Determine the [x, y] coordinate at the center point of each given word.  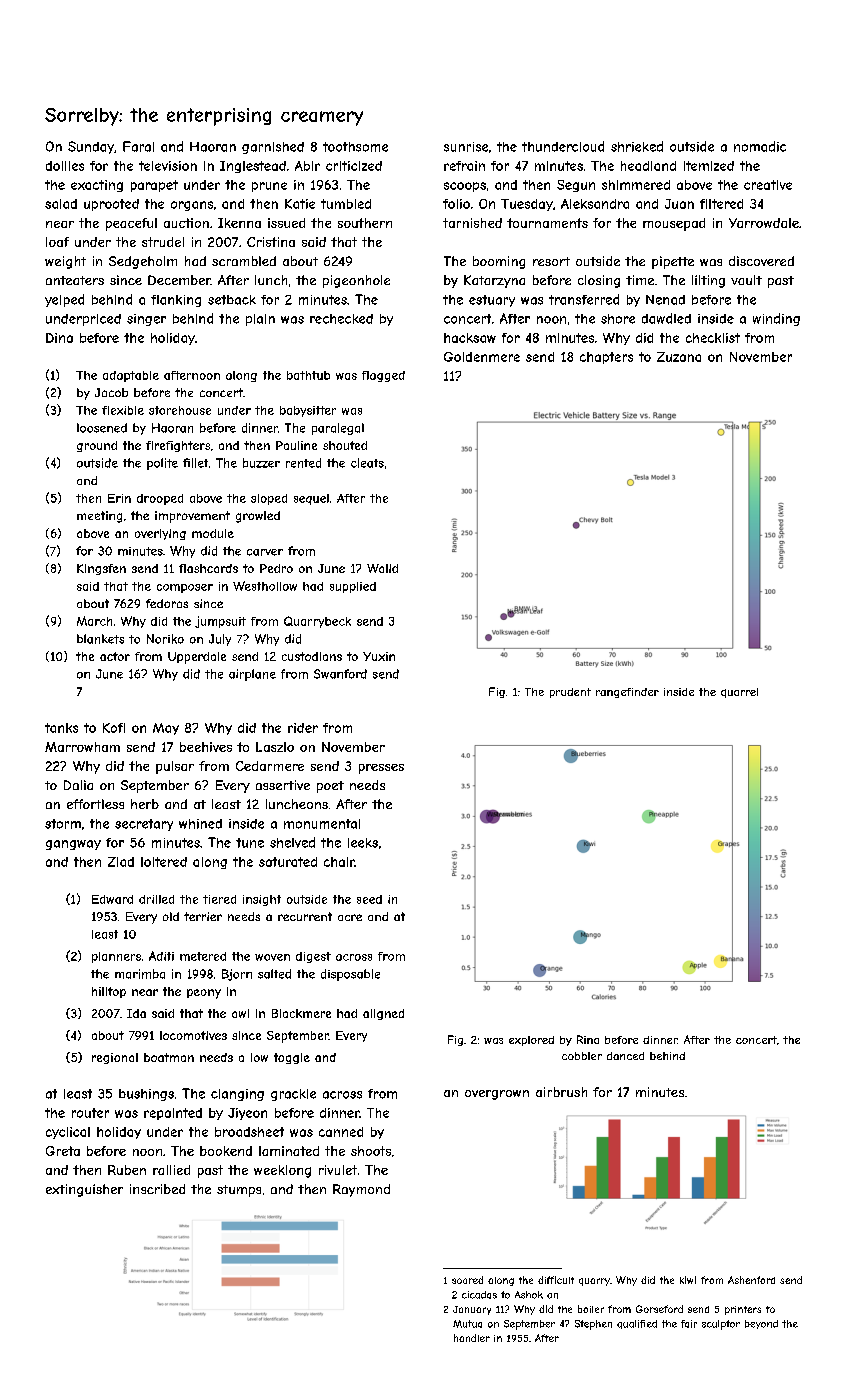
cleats [367, 463]
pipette [673, 262]
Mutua [467, 1324]
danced [625, 1056]
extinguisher [84, 1190]
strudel [163, 242]
